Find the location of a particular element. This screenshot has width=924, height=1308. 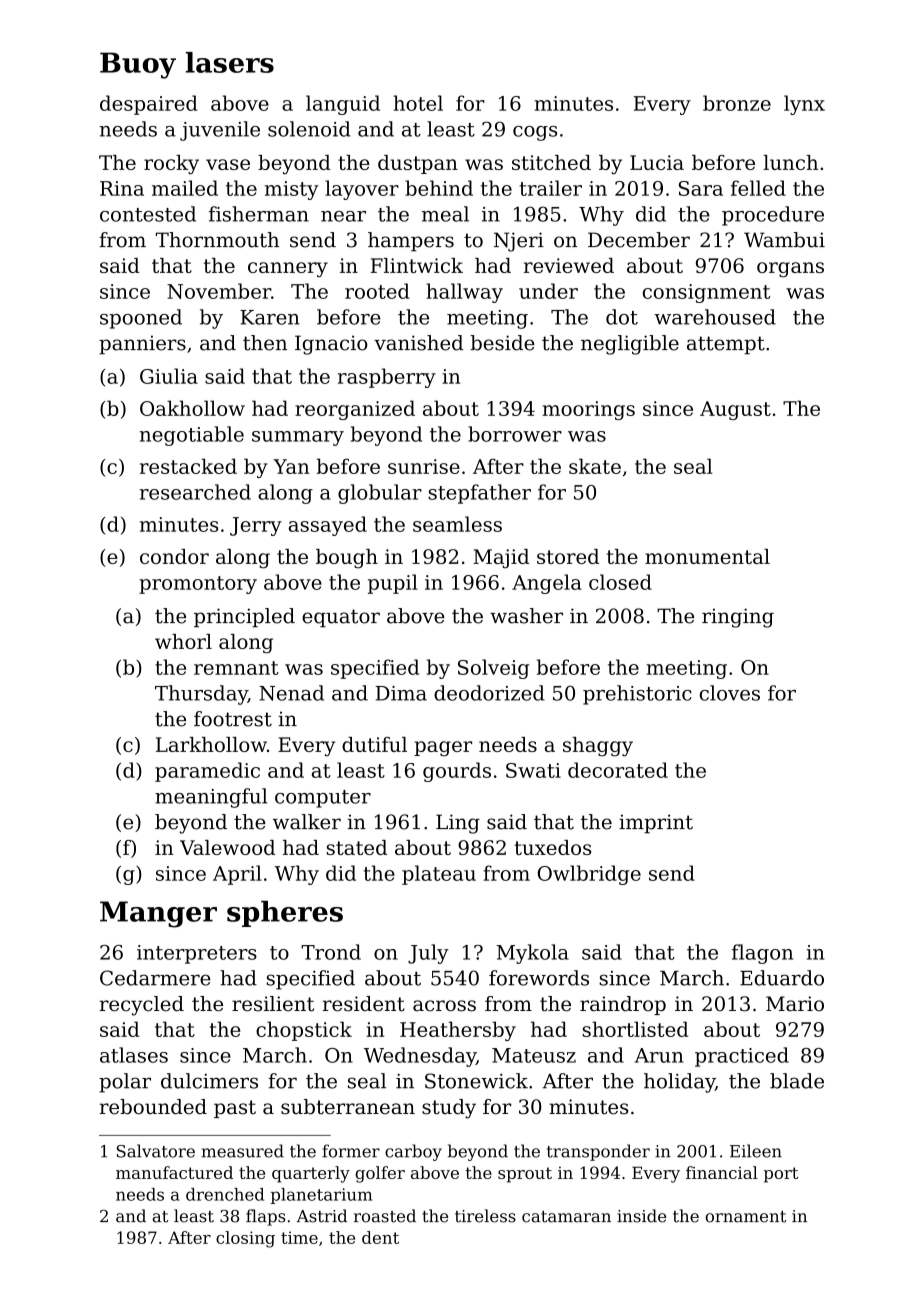

plateau is located at coordinates (439, 875).
